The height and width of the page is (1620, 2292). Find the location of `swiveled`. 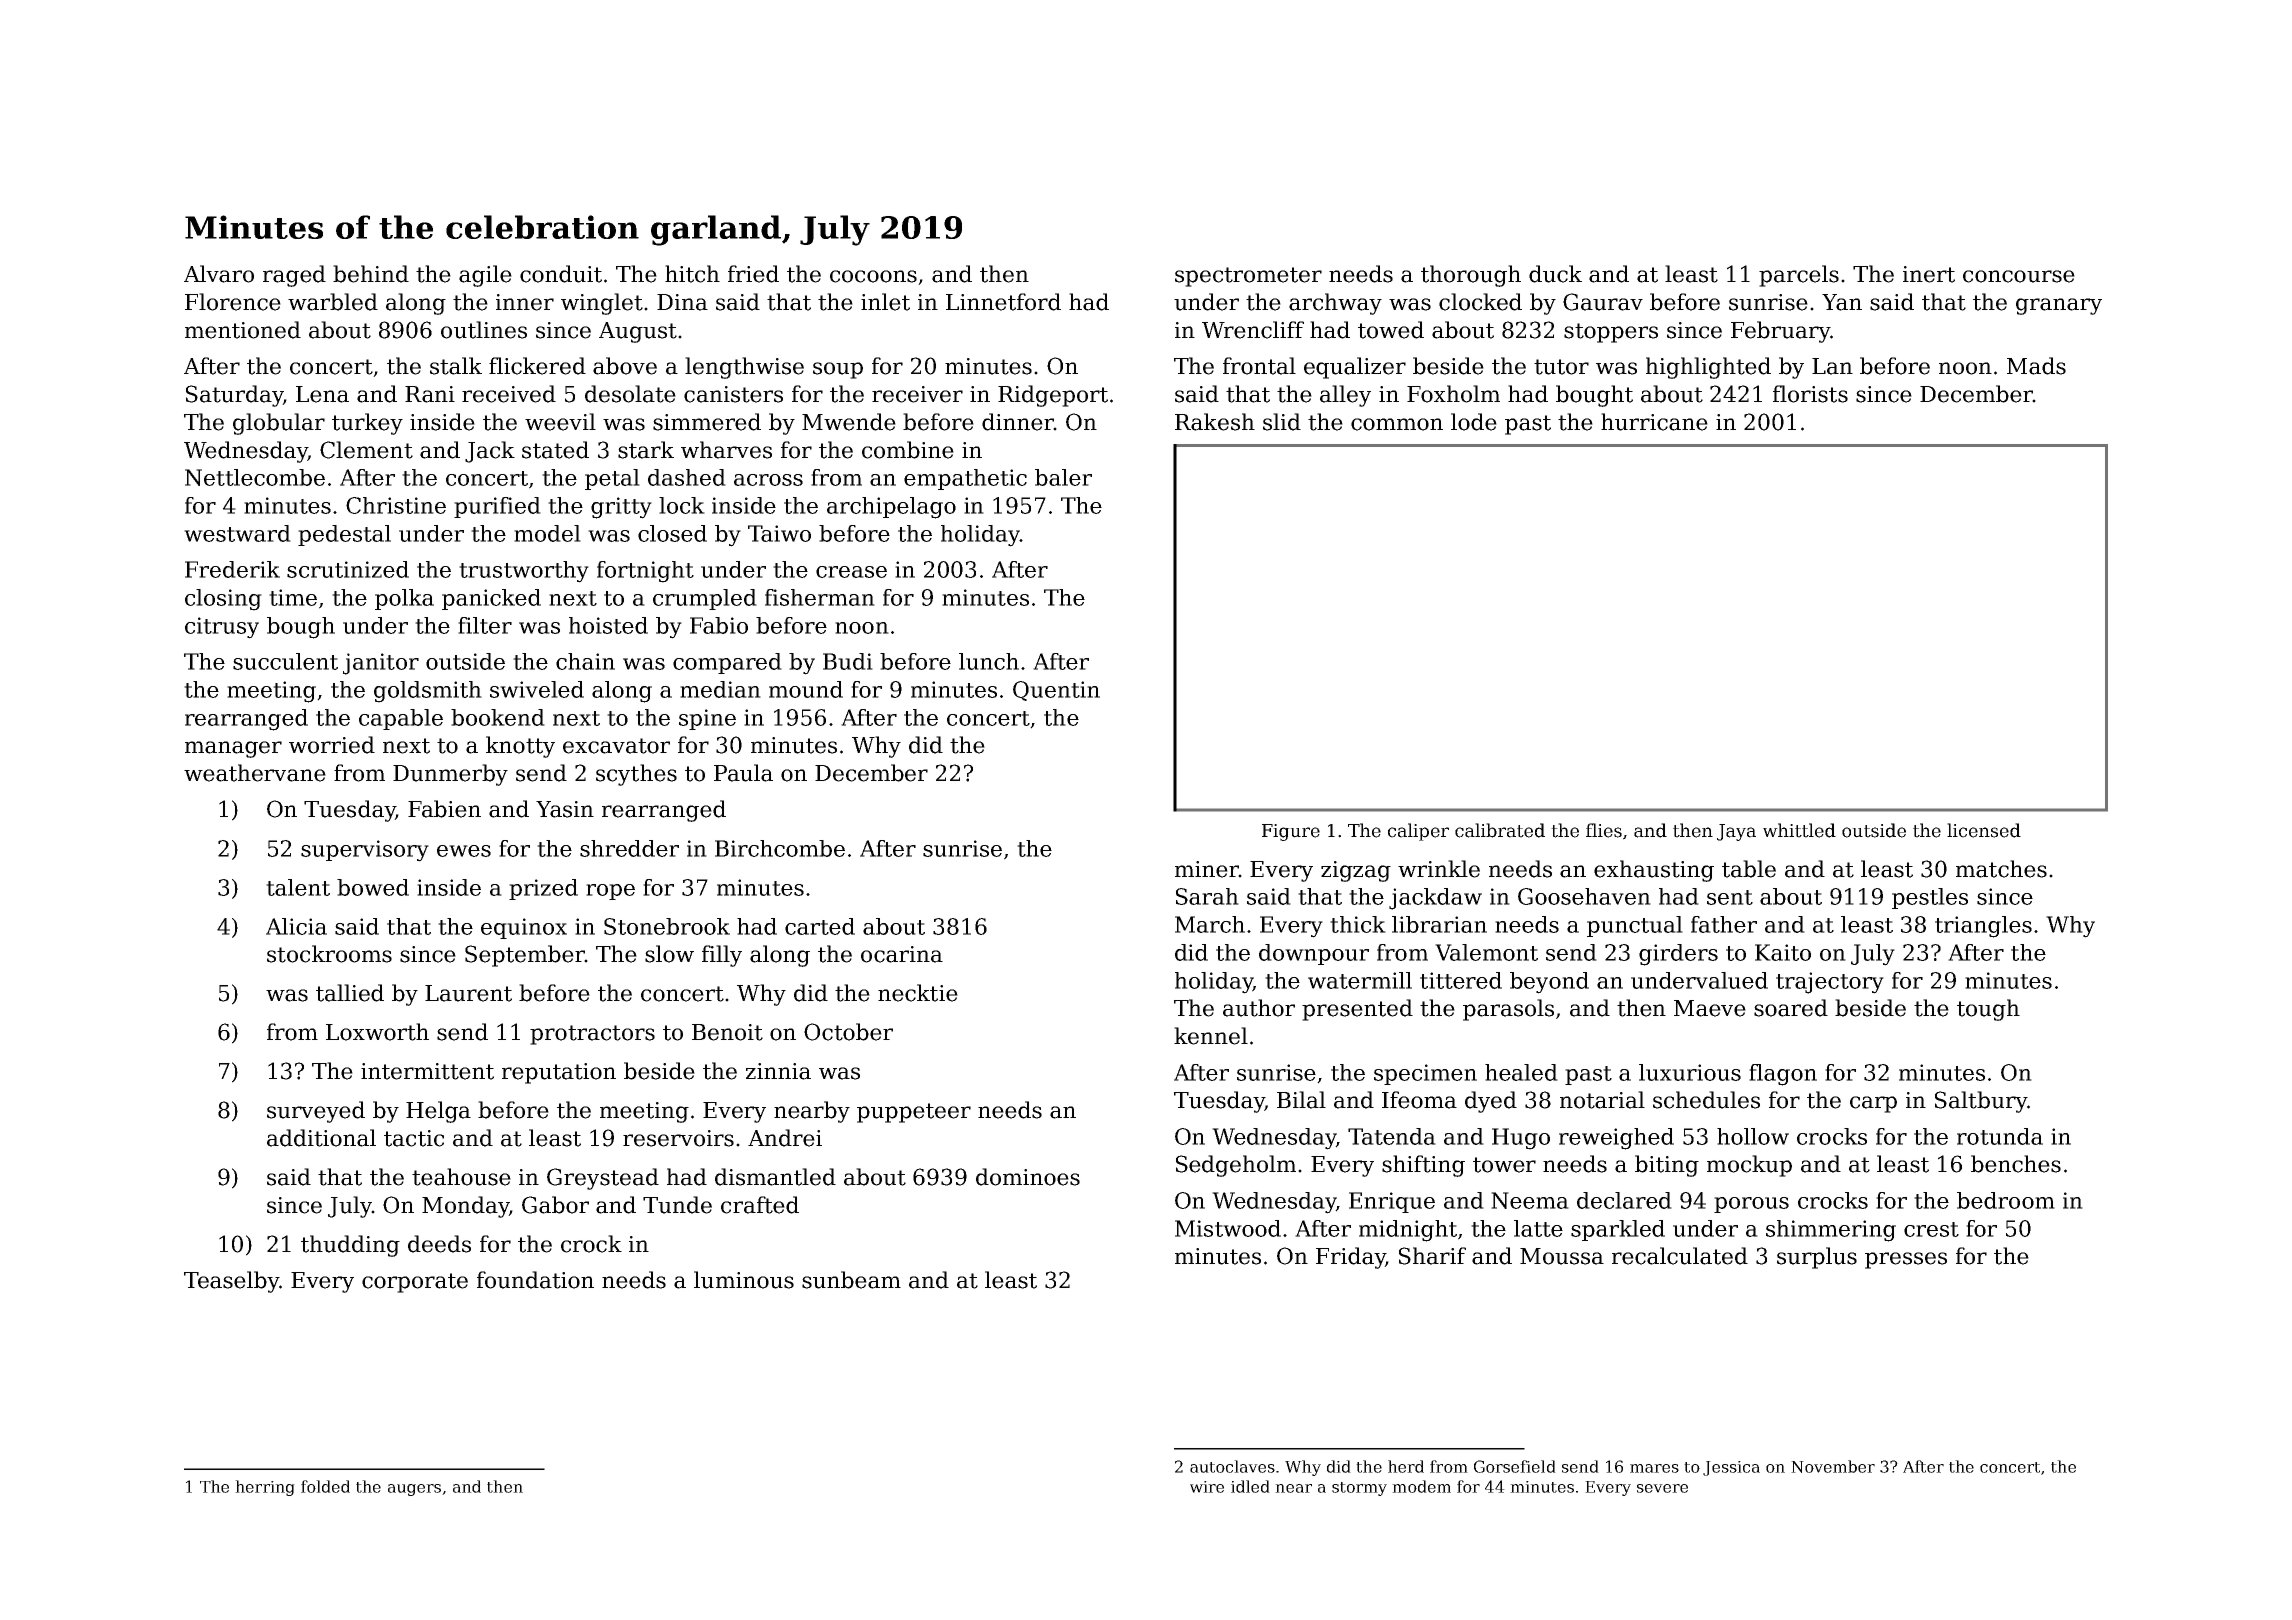

swiveled is located at coordinates (537, 689).
